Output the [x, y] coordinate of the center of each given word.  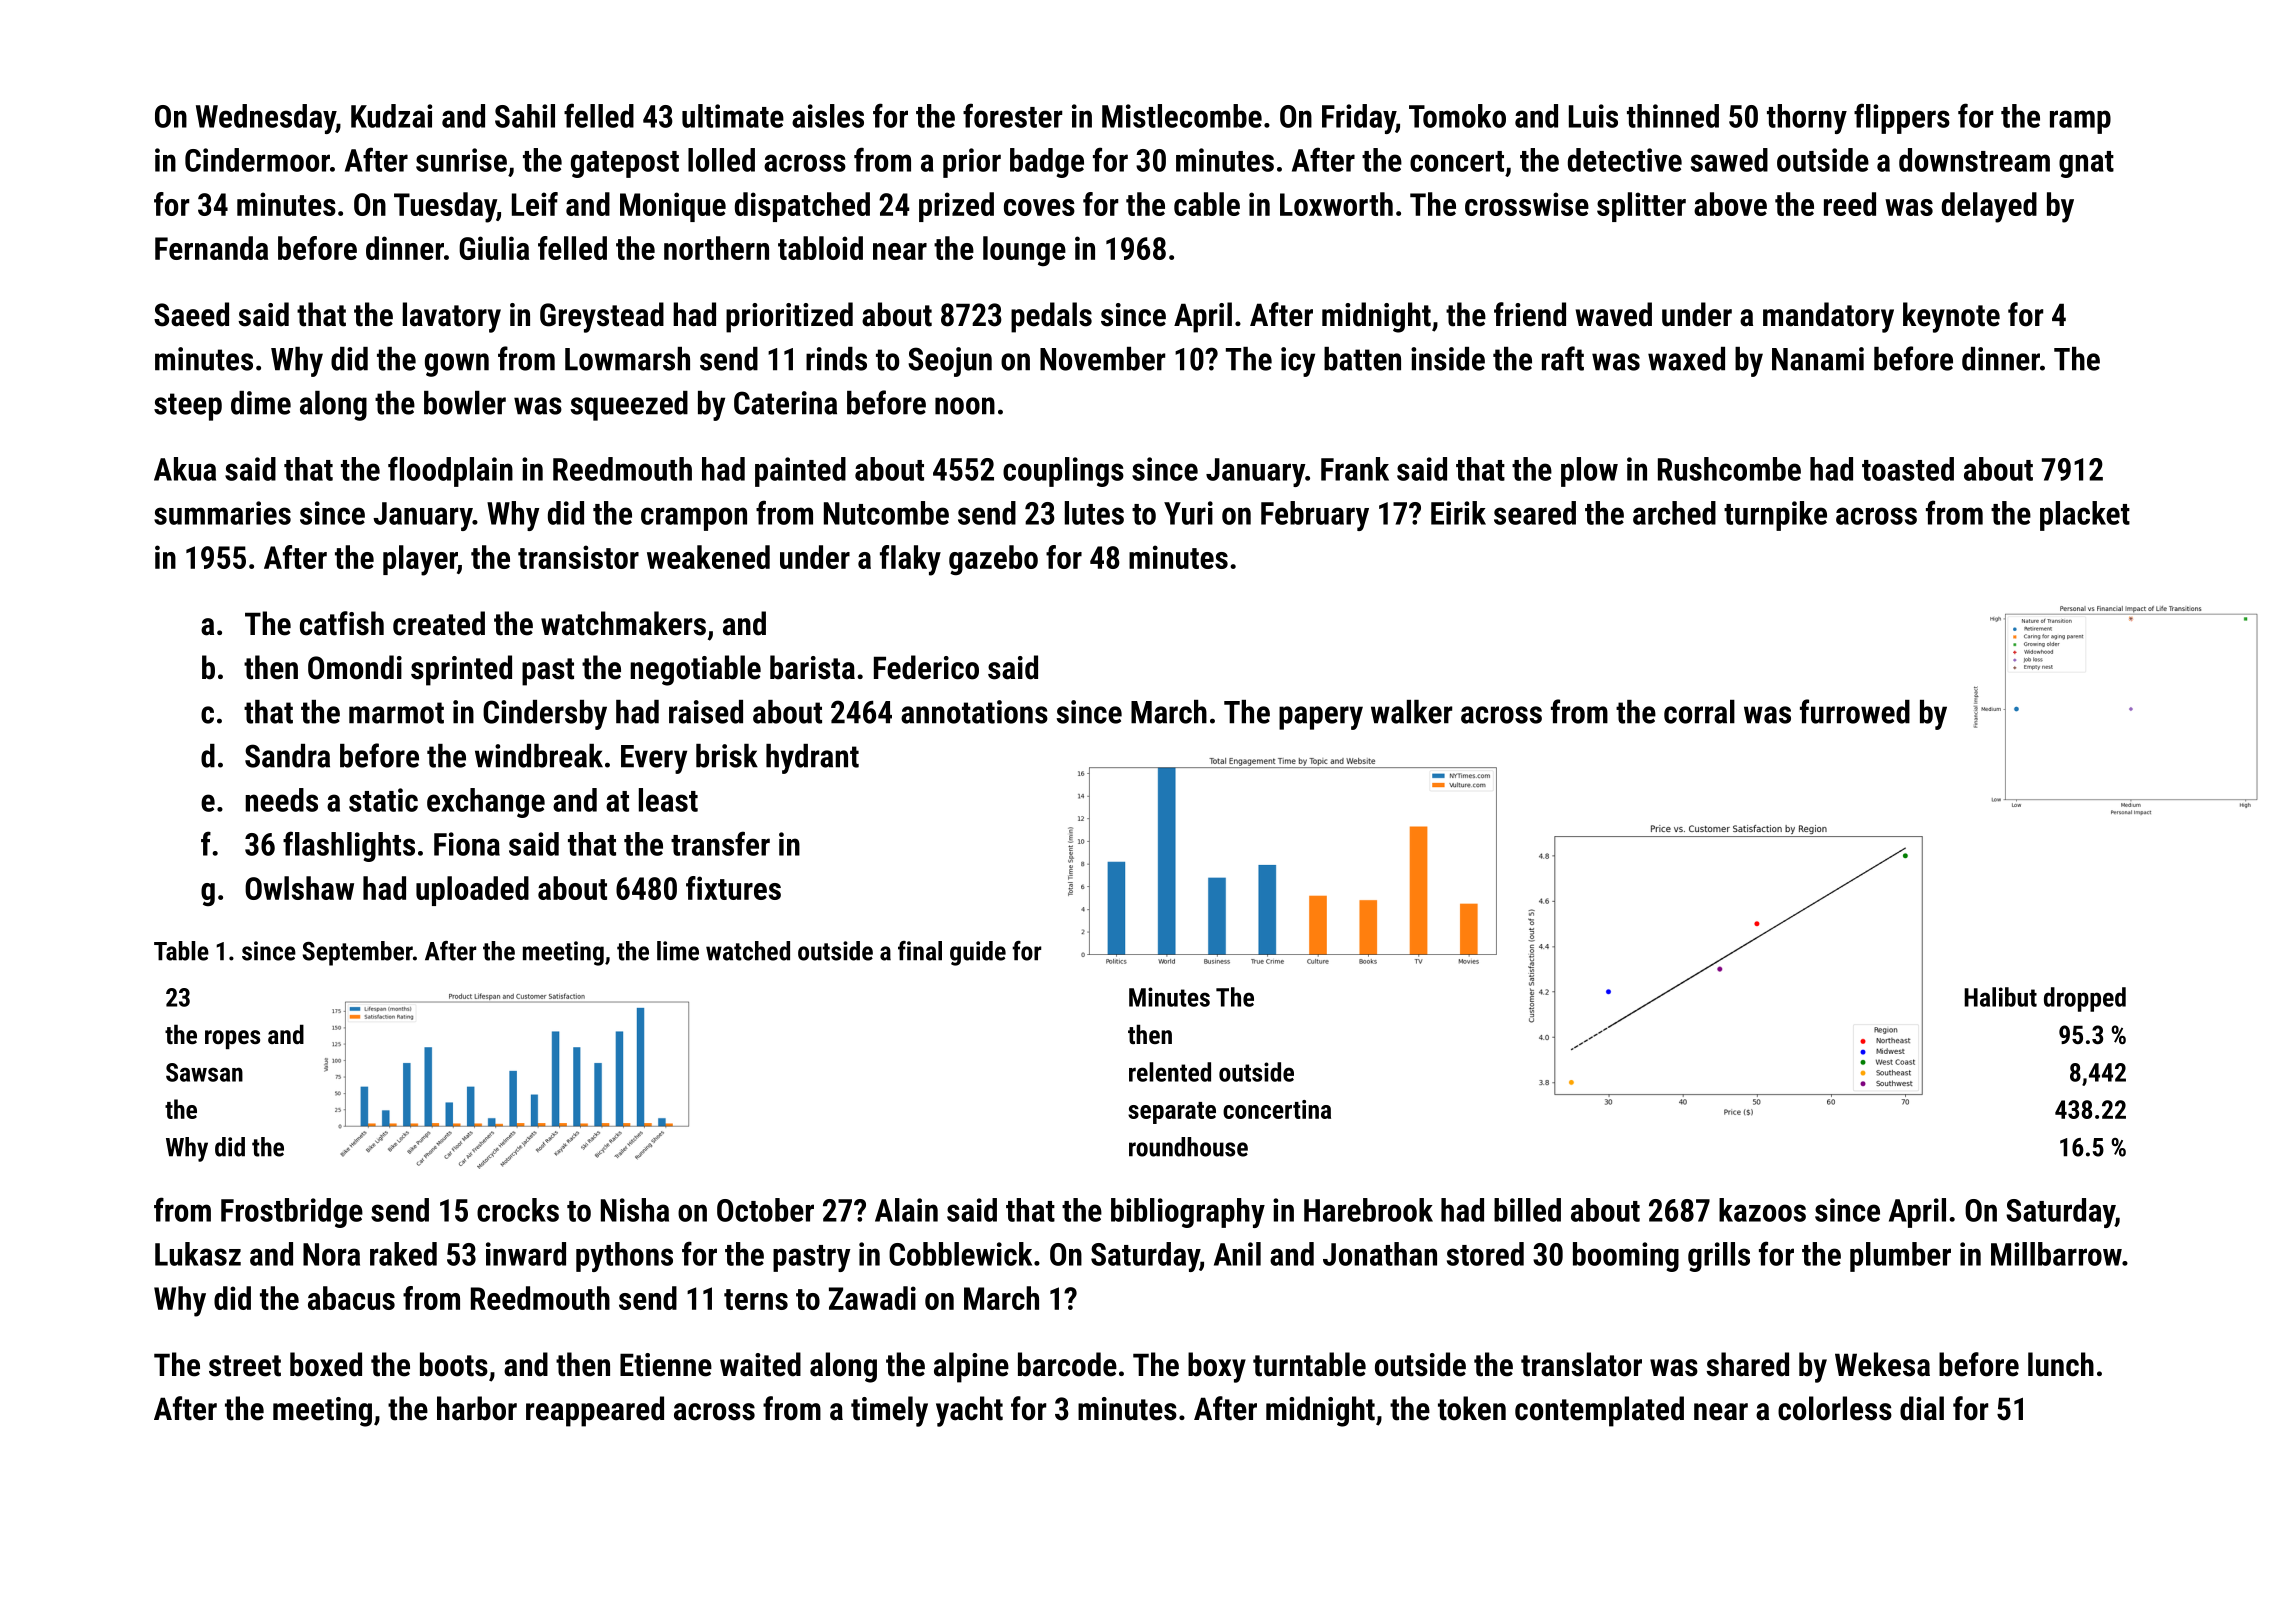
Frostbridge [292, 1213]
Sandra [287, 756]
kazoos [1762, 1210]
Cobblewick [960, 1254]
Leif [535, 204]
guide [978, 953]
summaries [222, 513]
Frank [1355, 469]
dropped [2085, 999]
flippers [1902, 118]
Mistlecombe [1182, 116]
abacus [351, 1298]
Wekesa [1882, 1364]
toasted [1908, 469]
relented [1170, 1072]
